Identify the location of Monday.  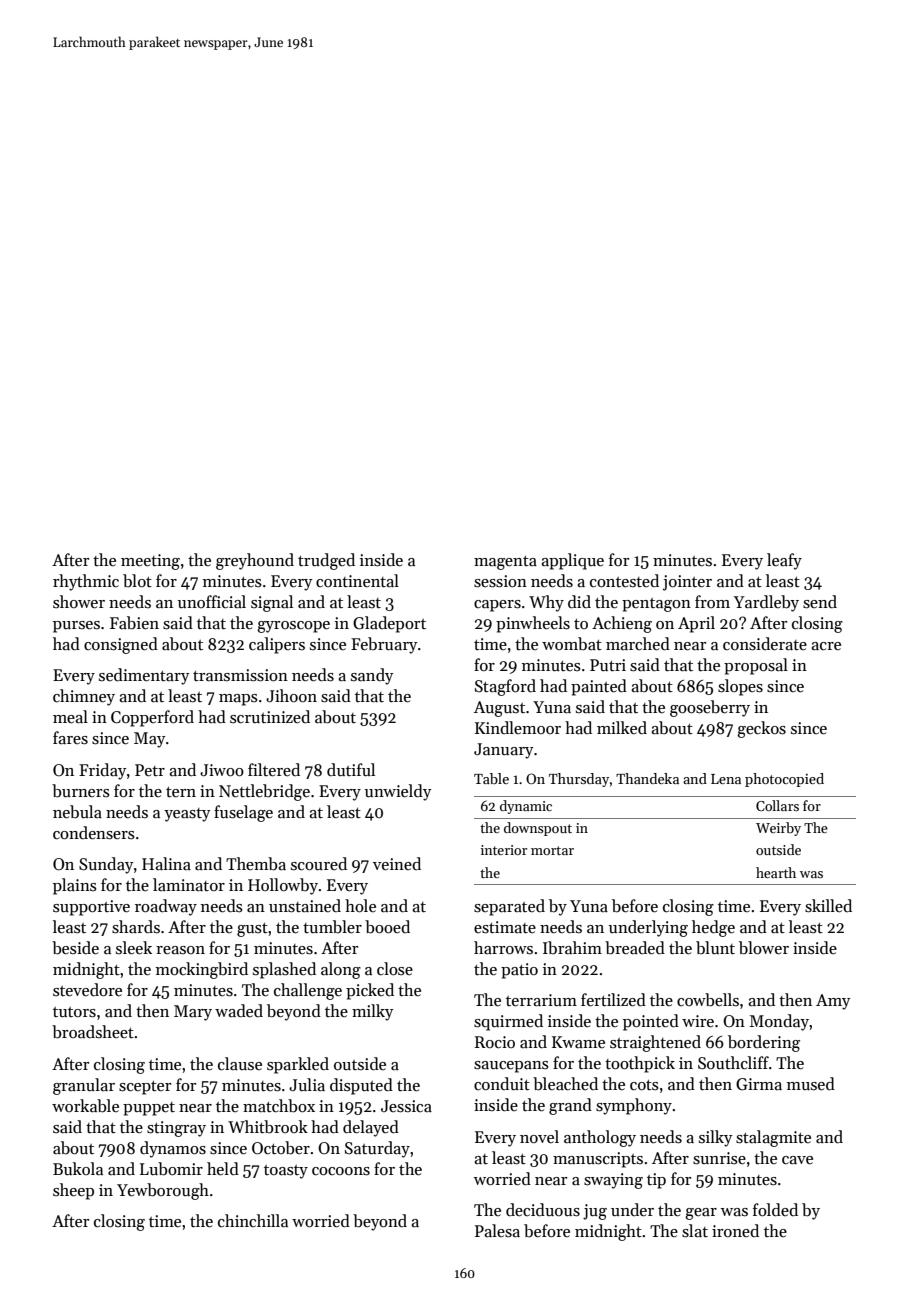
(780, 1022).
